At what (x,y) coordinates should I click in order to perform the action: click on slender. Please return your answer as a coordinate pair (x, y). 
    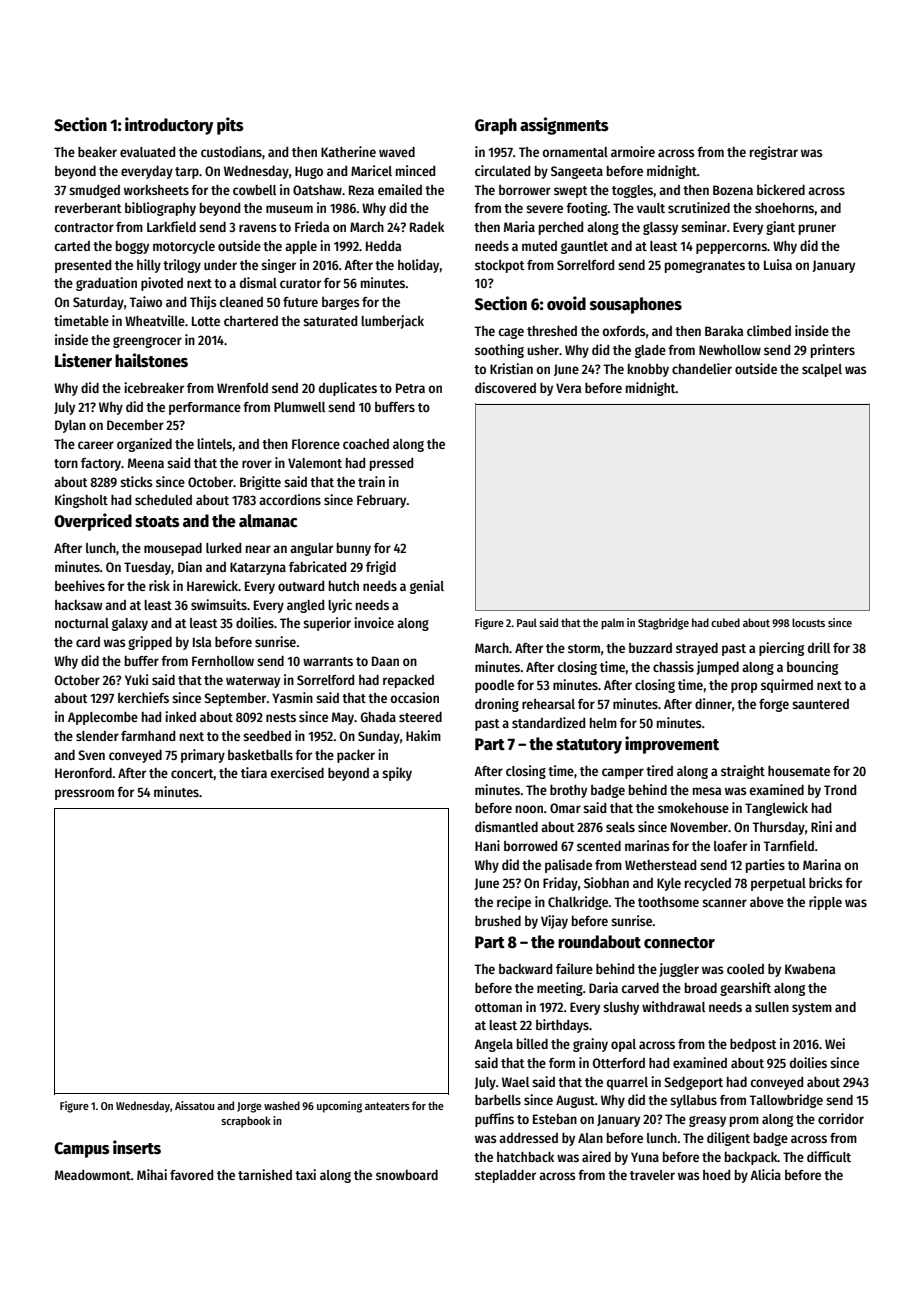
    Looking at the image, I should click on (97, 736).
